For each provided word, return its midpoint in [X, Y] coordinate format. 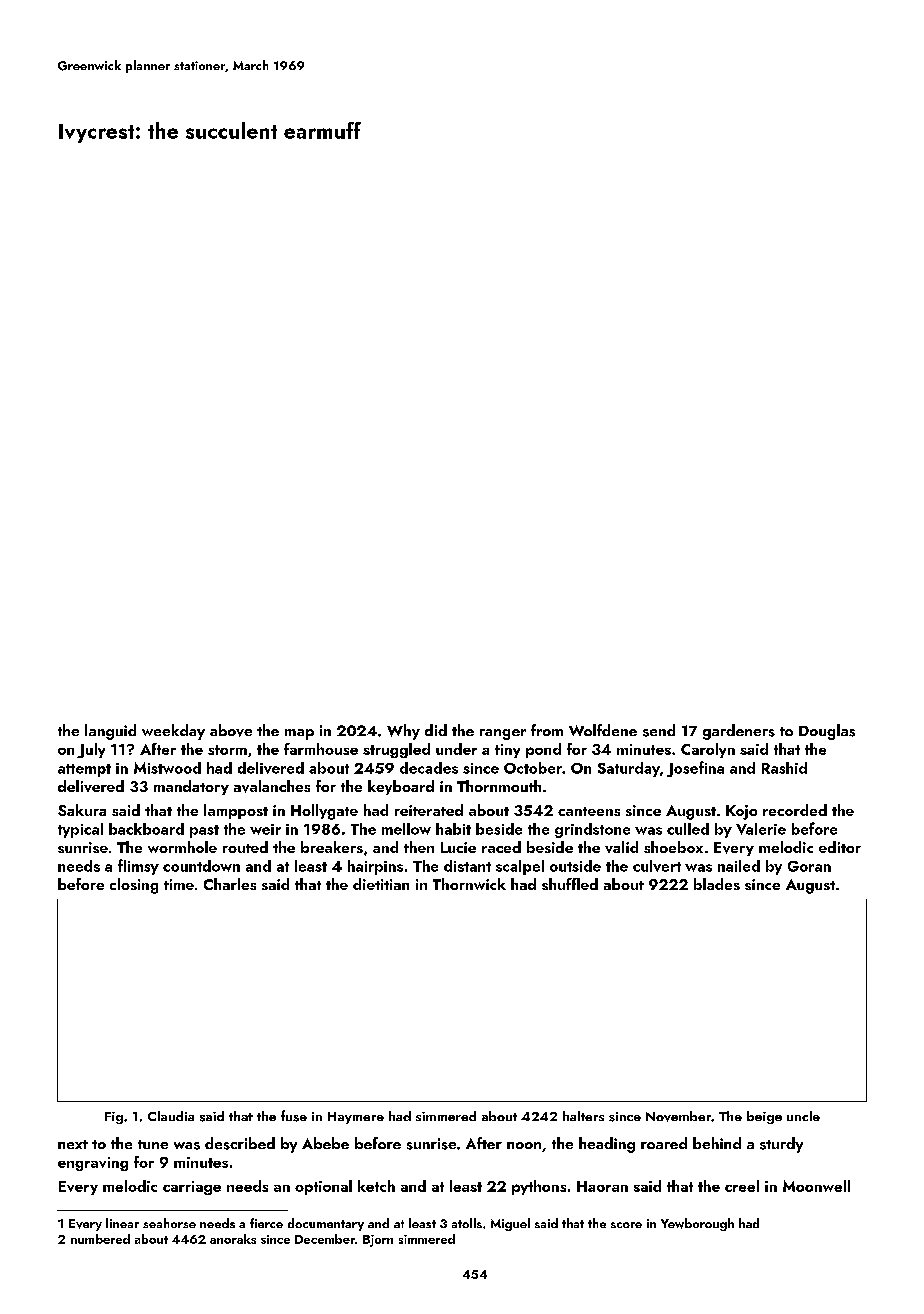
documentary [326, 1224]
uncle [803, 1116]
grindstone [592, 830]
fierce [266, 1223]
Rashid [784, 768]
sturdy [781, 1145]
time [179, 884]
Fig [114, 1118]
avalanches [272, 786]
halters [583, 1116]
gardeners [739, 732]
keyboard [401, 787]
